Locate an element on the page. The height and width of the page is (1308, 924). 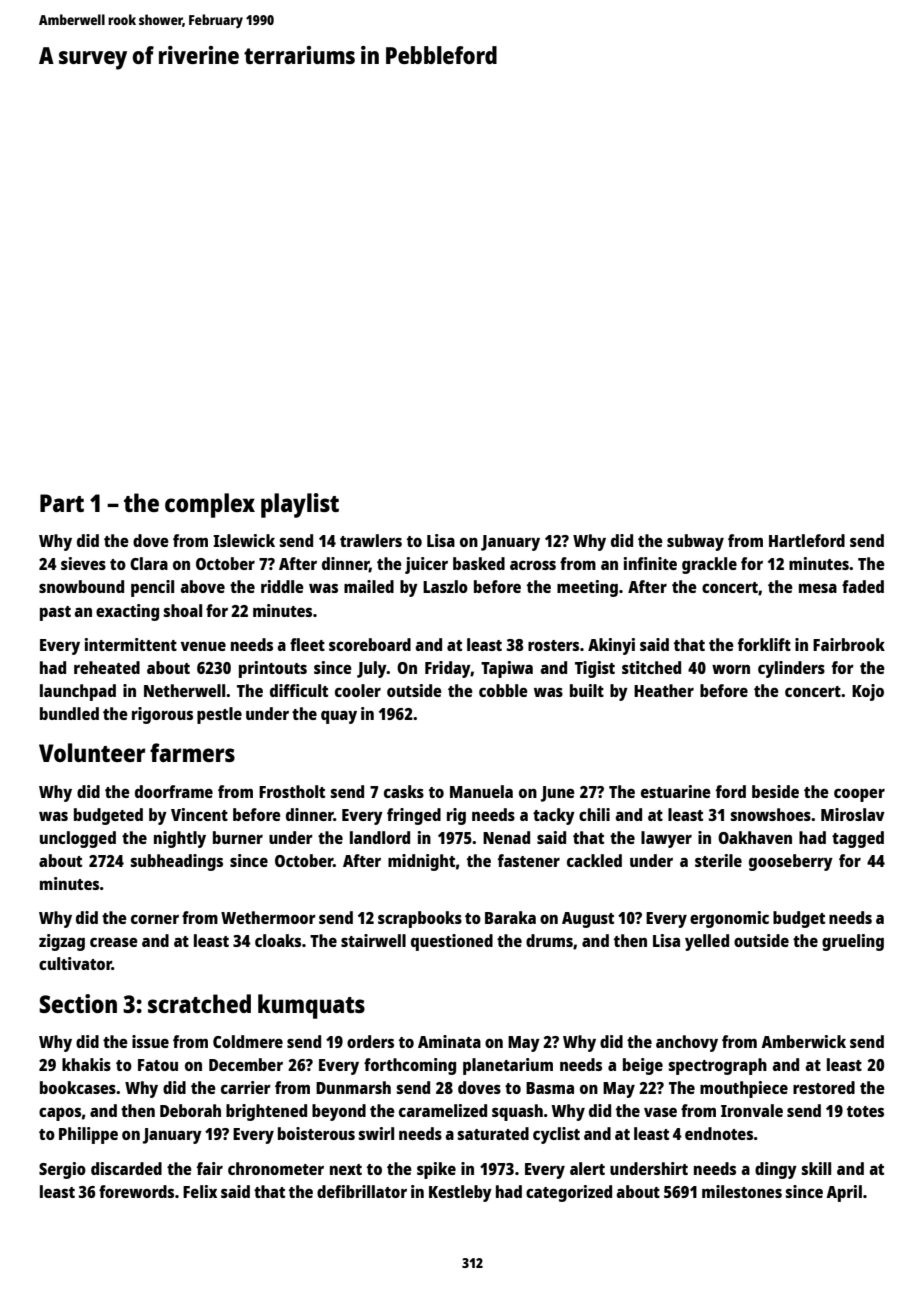
Kojo is located at coordinates (868, 692).
